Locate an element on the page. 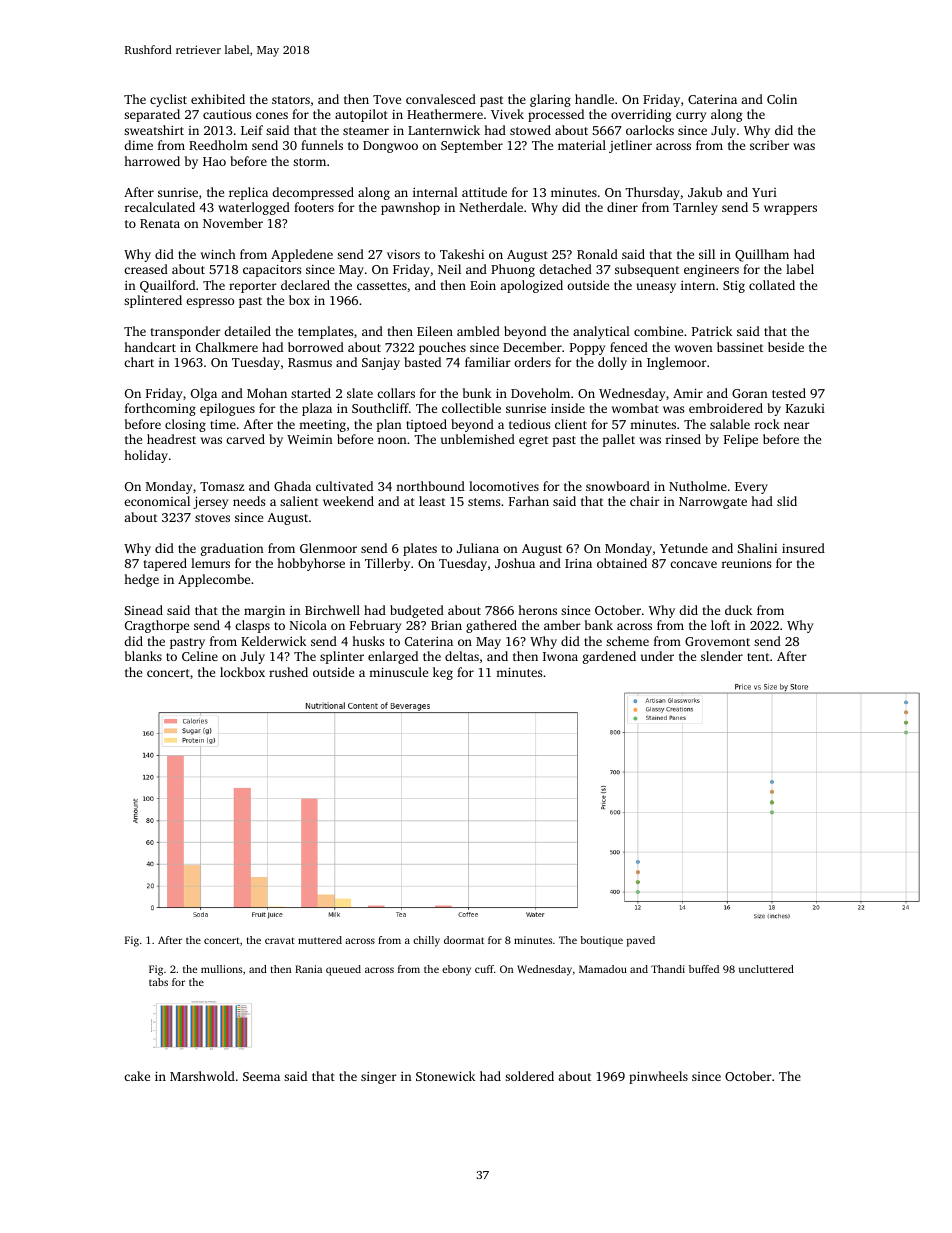  paved is located at coordinates (641, 941).
